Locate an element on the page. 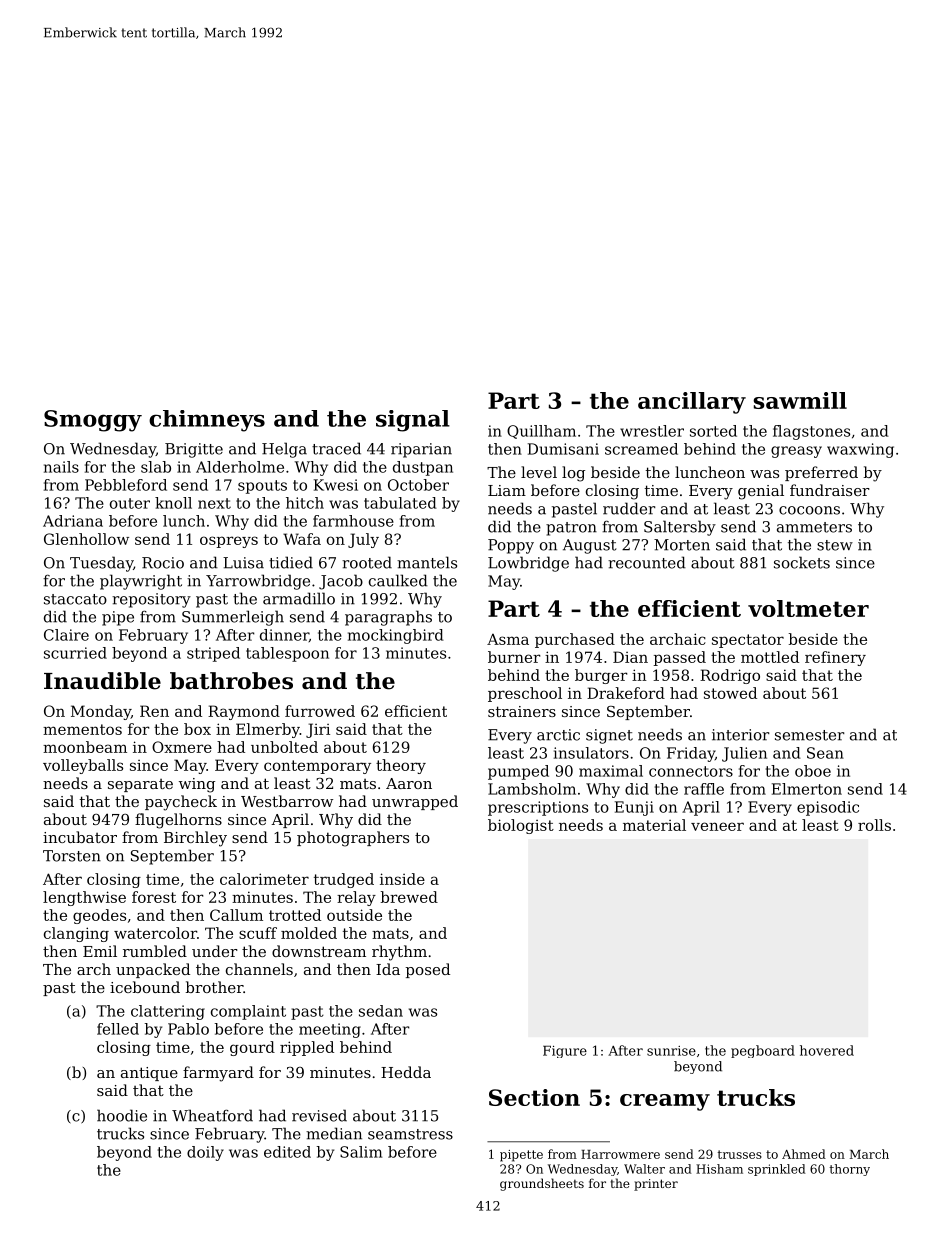 This document has width=952, height=1233. recounted is located at coordinates (647, 562).
